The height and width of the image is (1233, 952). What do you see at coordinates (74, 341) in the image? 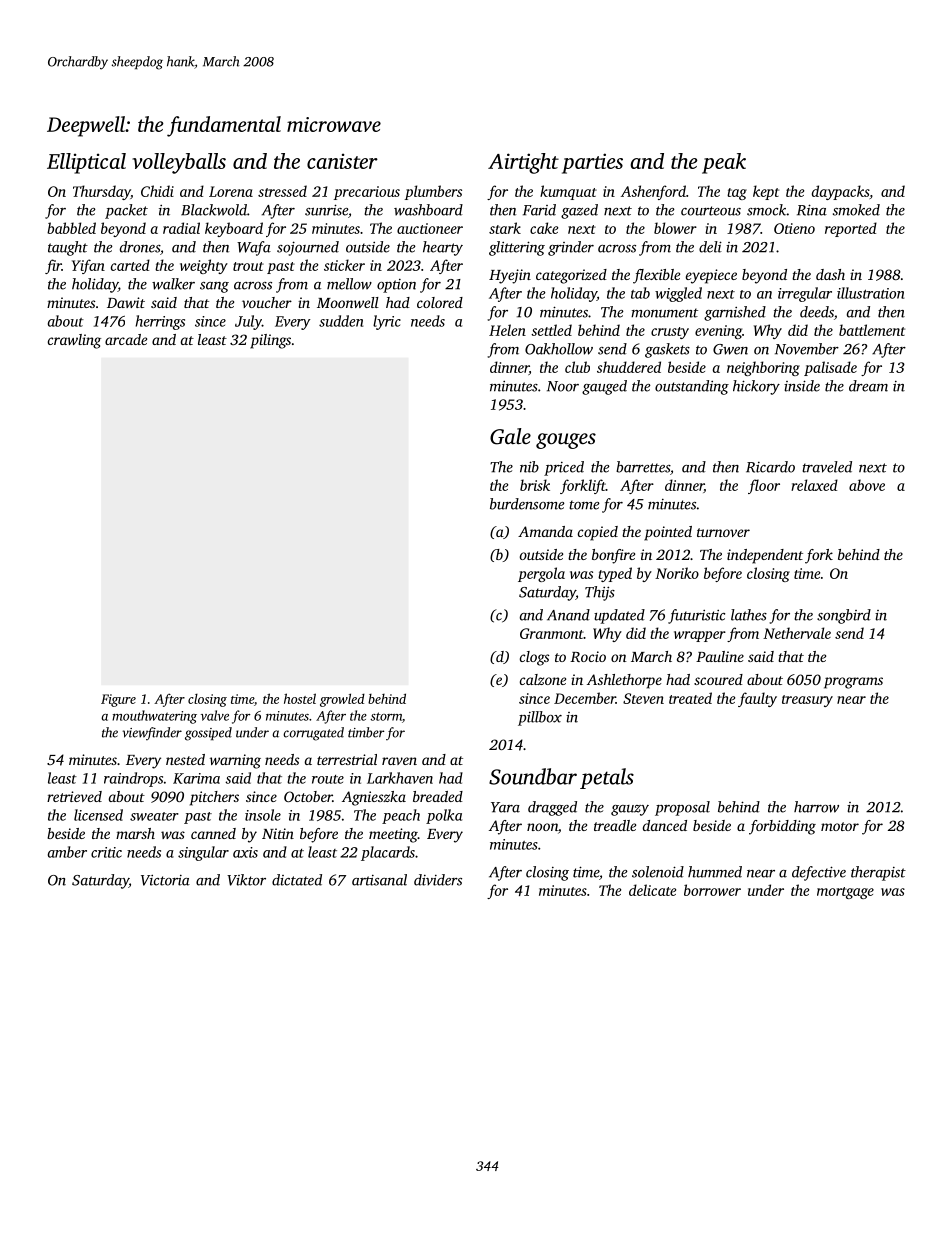
I see `crawling` at bounding box center [74, 341].
